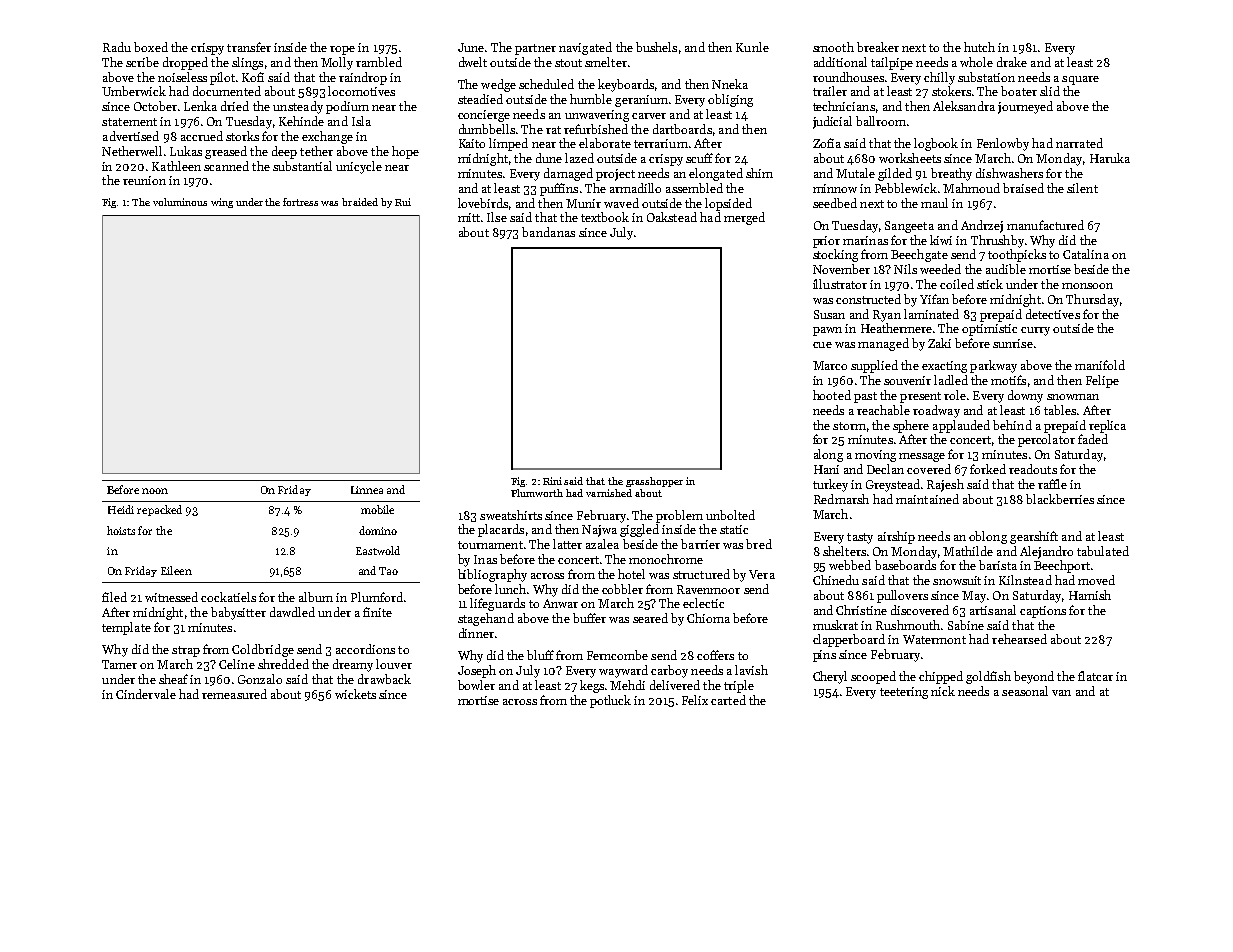 The width and height of the screenshot is (1233, 952). Describe the element at coordinates (752, 47) in the screenshot. I see `Kunle` at that location.
